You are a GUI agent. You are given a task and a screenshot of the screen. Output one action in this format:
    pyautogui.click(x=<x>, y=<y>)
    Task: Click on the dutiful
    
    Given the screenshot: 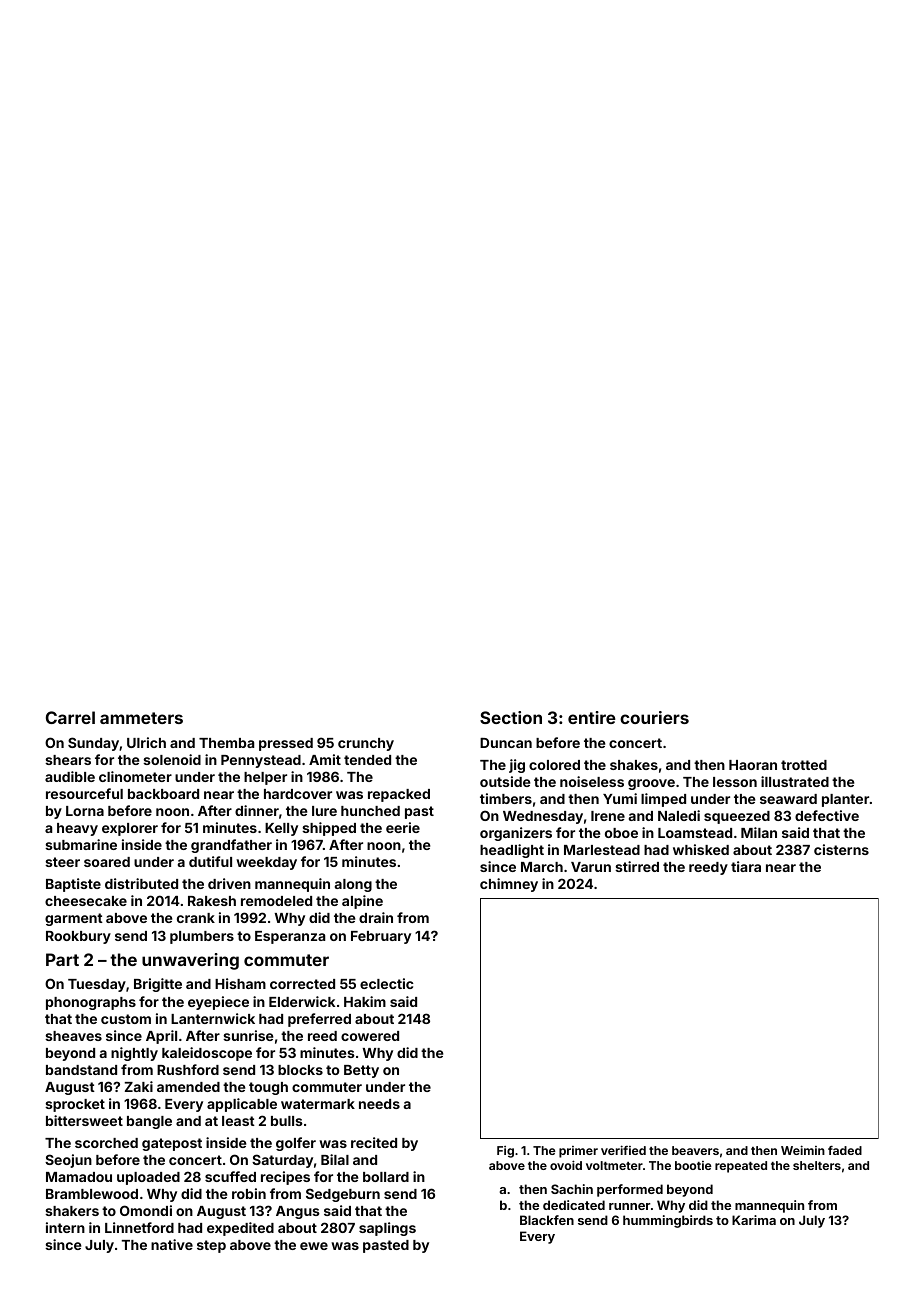 What is the action you would take?
    pyautogui.click(x=210, y=861)
